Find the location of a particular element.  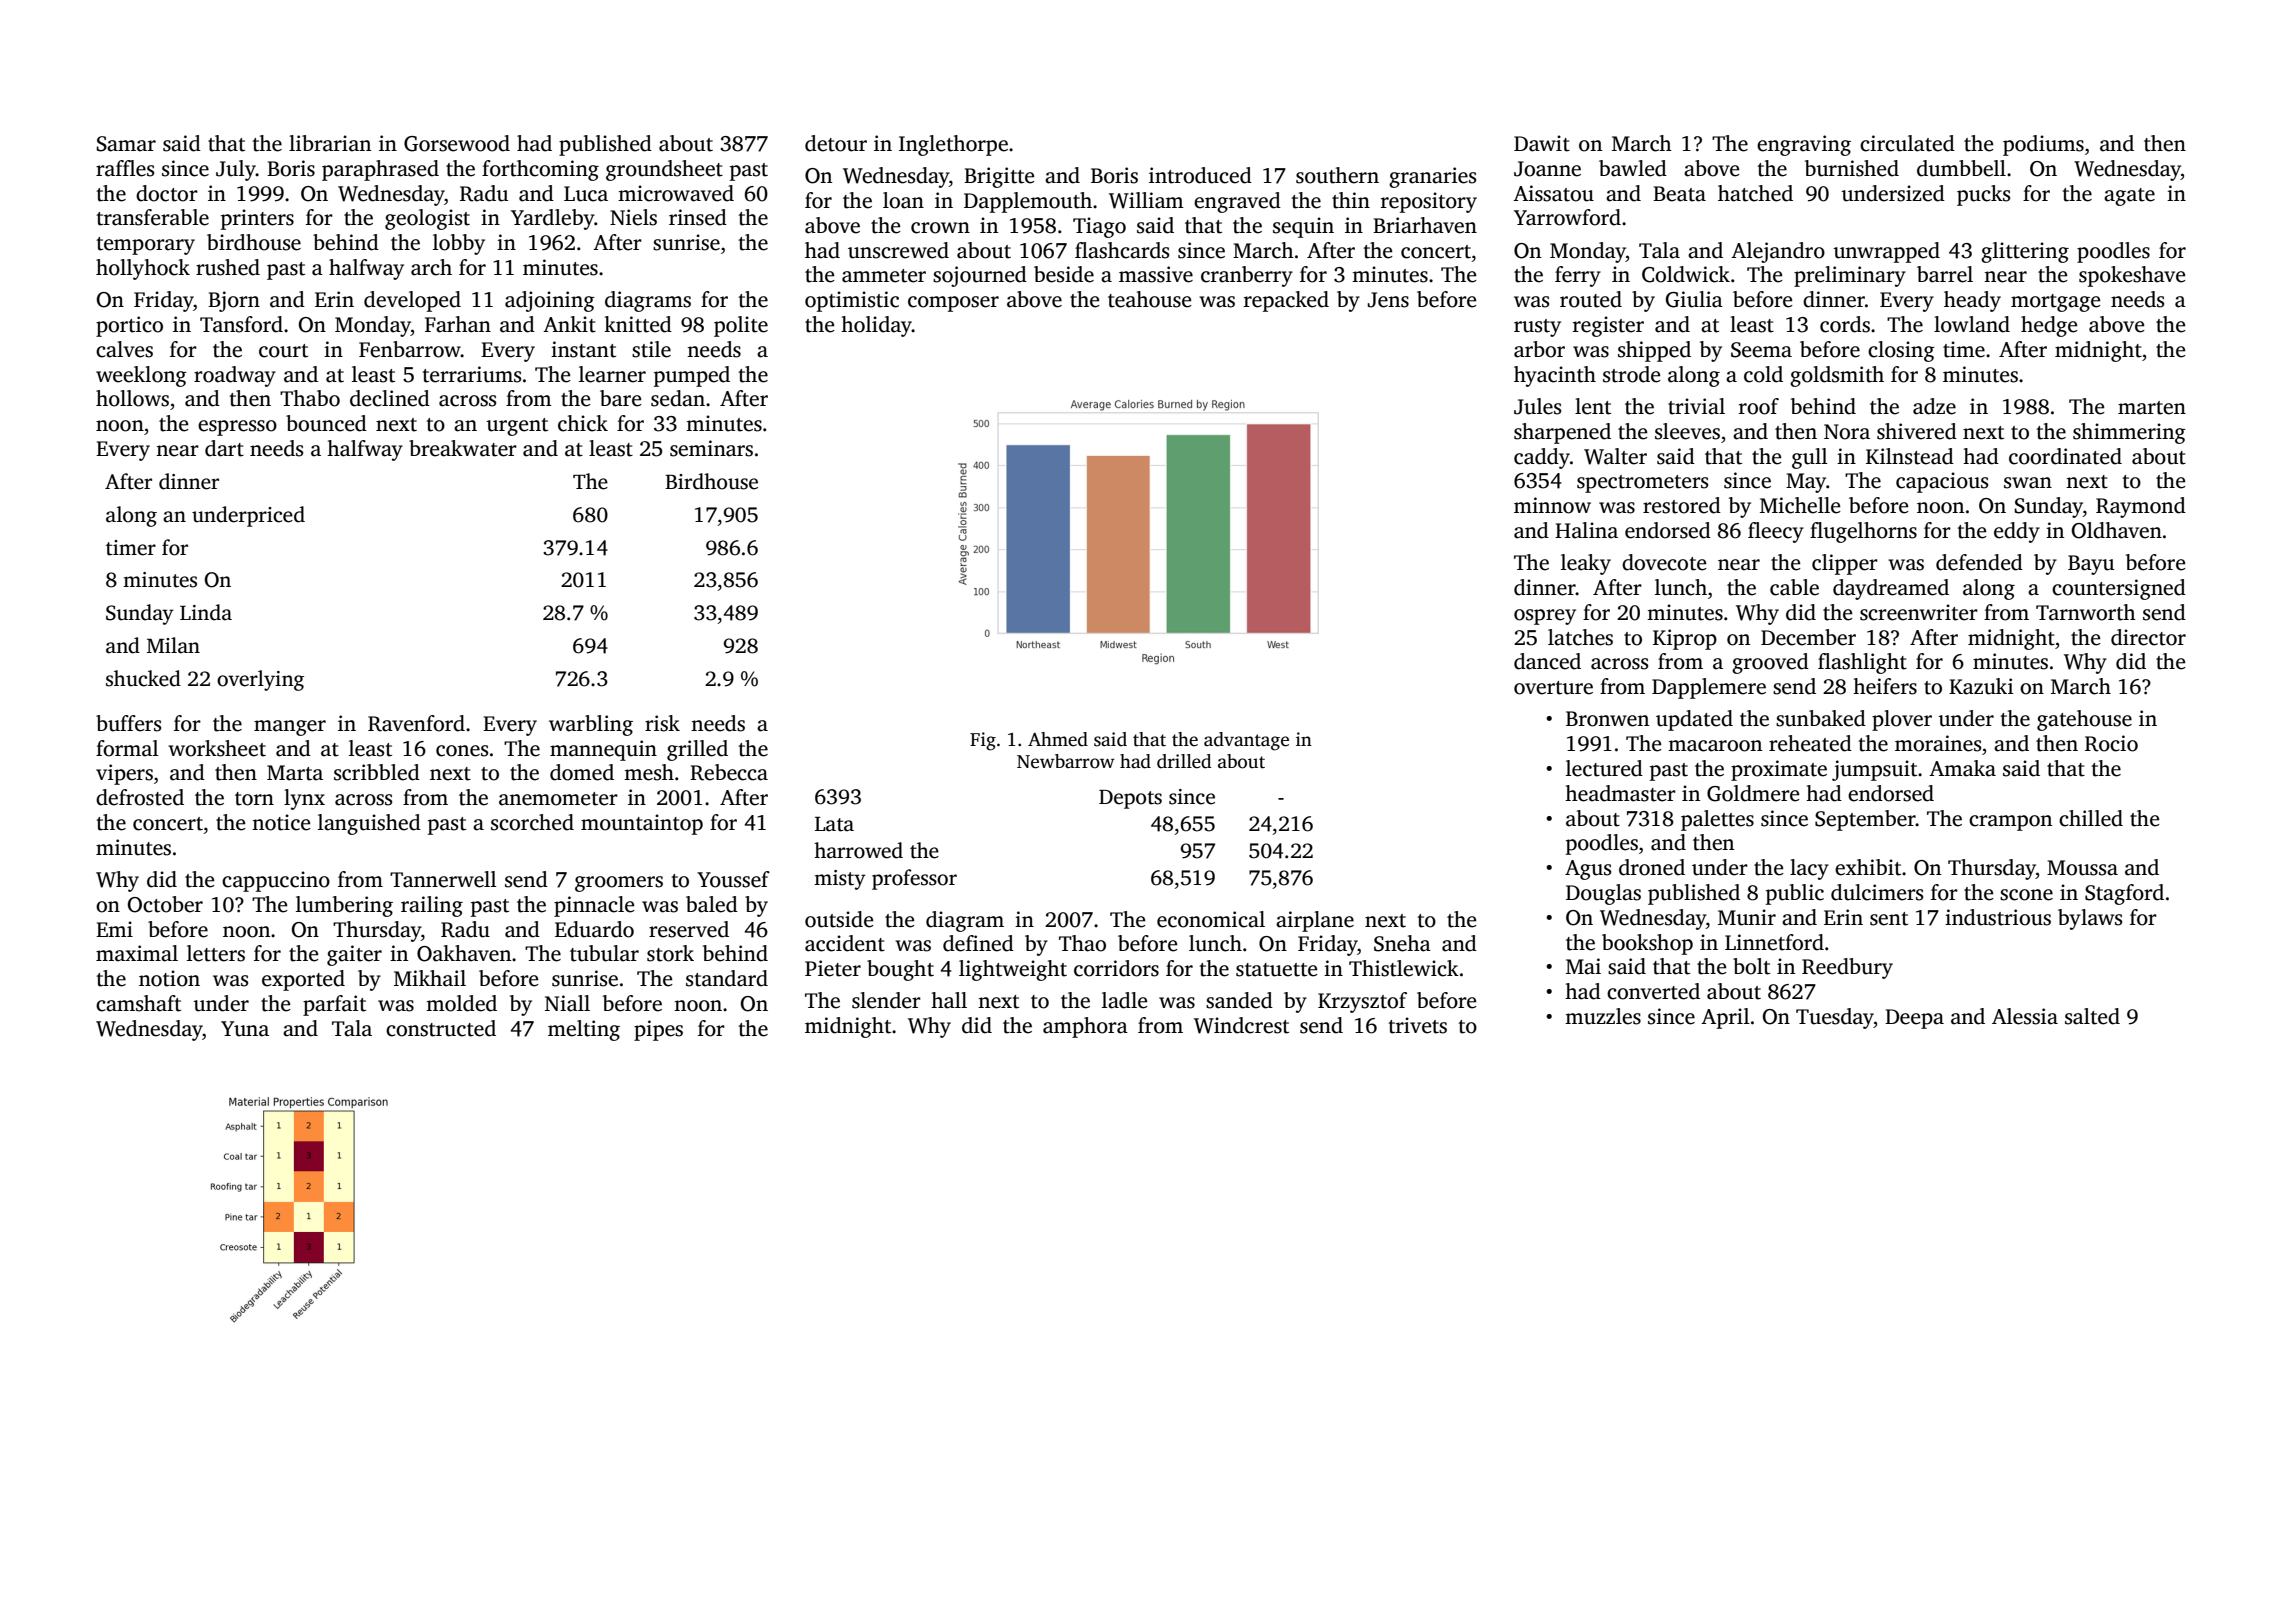

minnow is located at coordinates (1552, 505).
